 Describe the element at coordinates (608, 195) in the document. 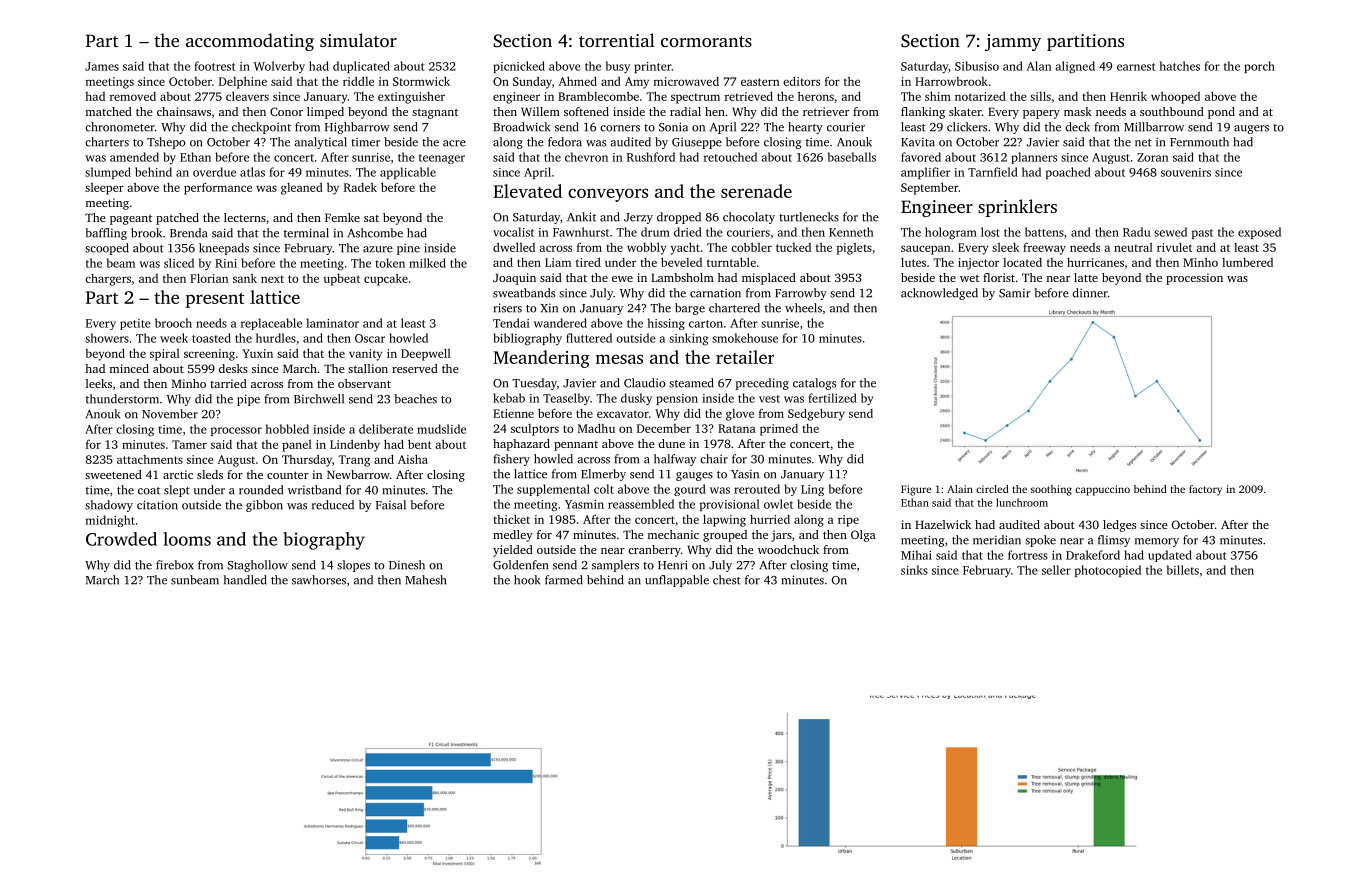

I see `conveyors` at that location.
